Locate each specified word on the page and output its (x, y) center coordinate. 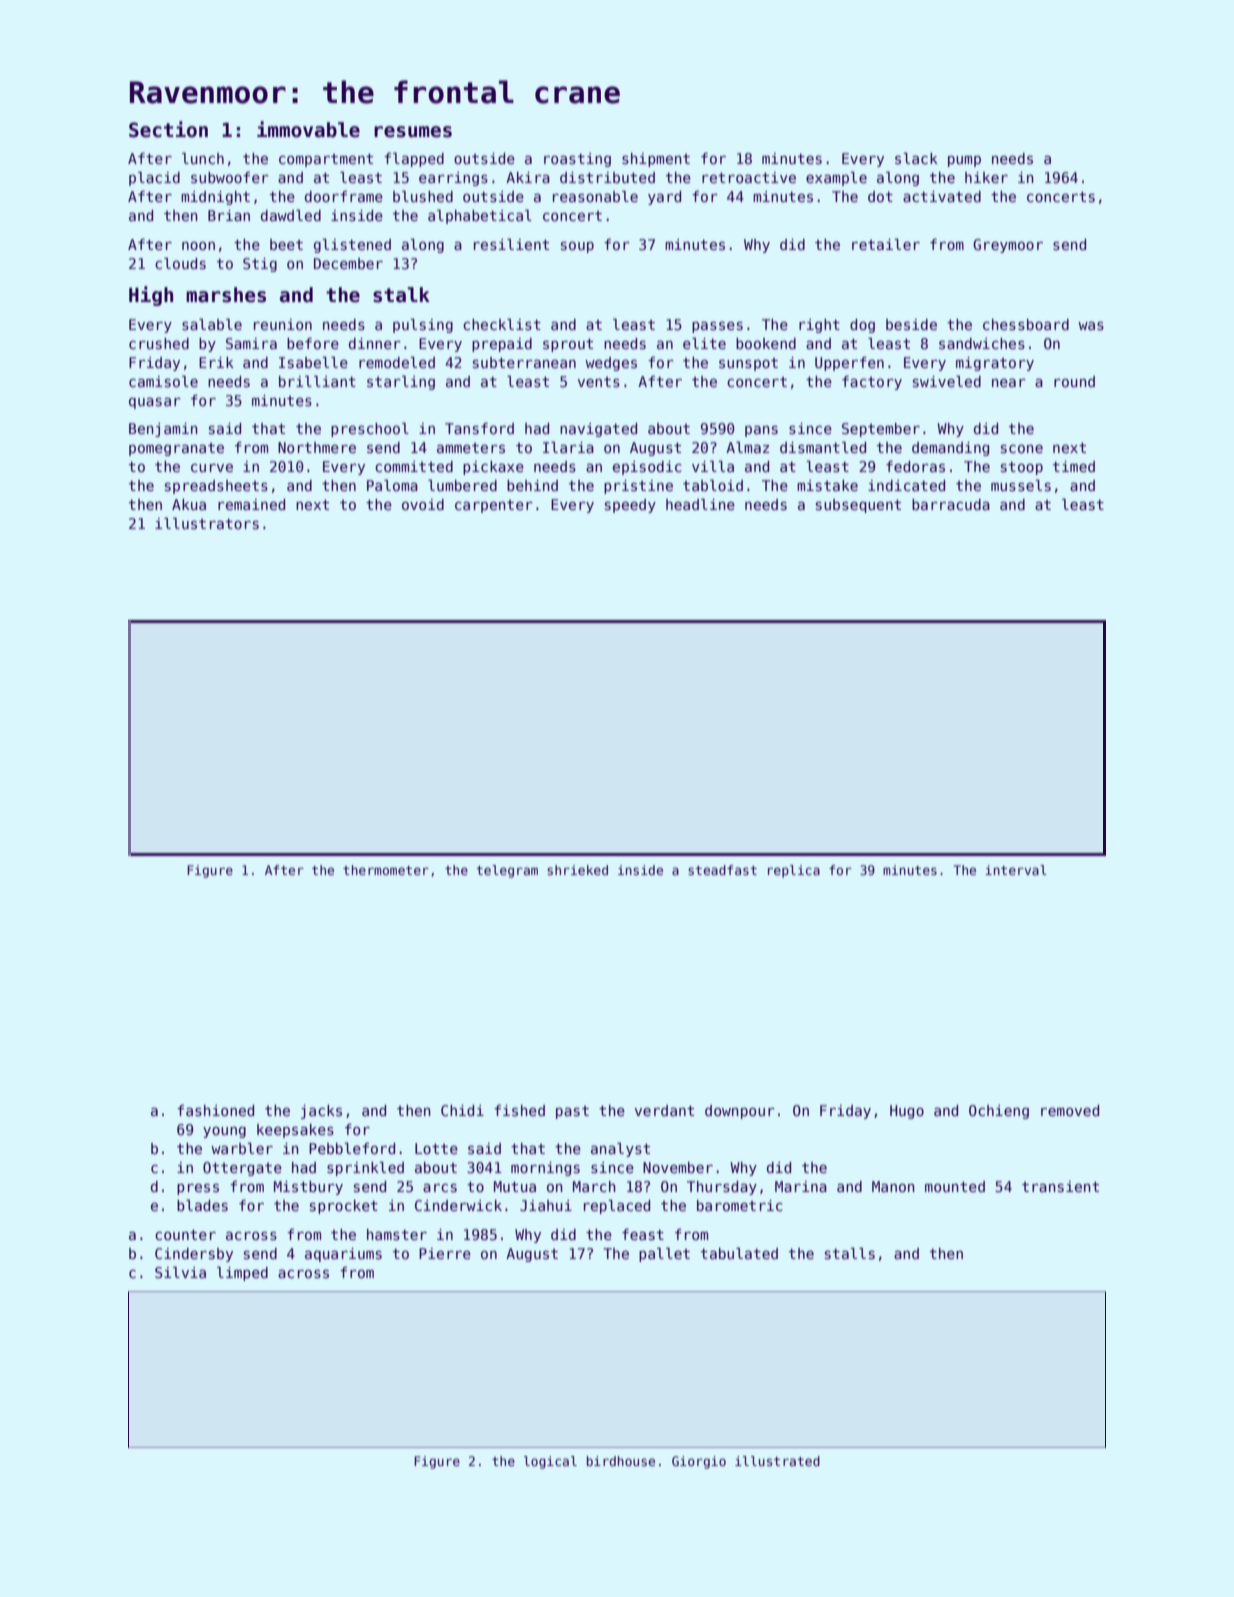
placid (154, 179)
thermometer (386, 870)
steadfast (722, 870)
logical (550, 1462)
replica (794, 871)
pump (964, 161)
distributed (607, 177)
